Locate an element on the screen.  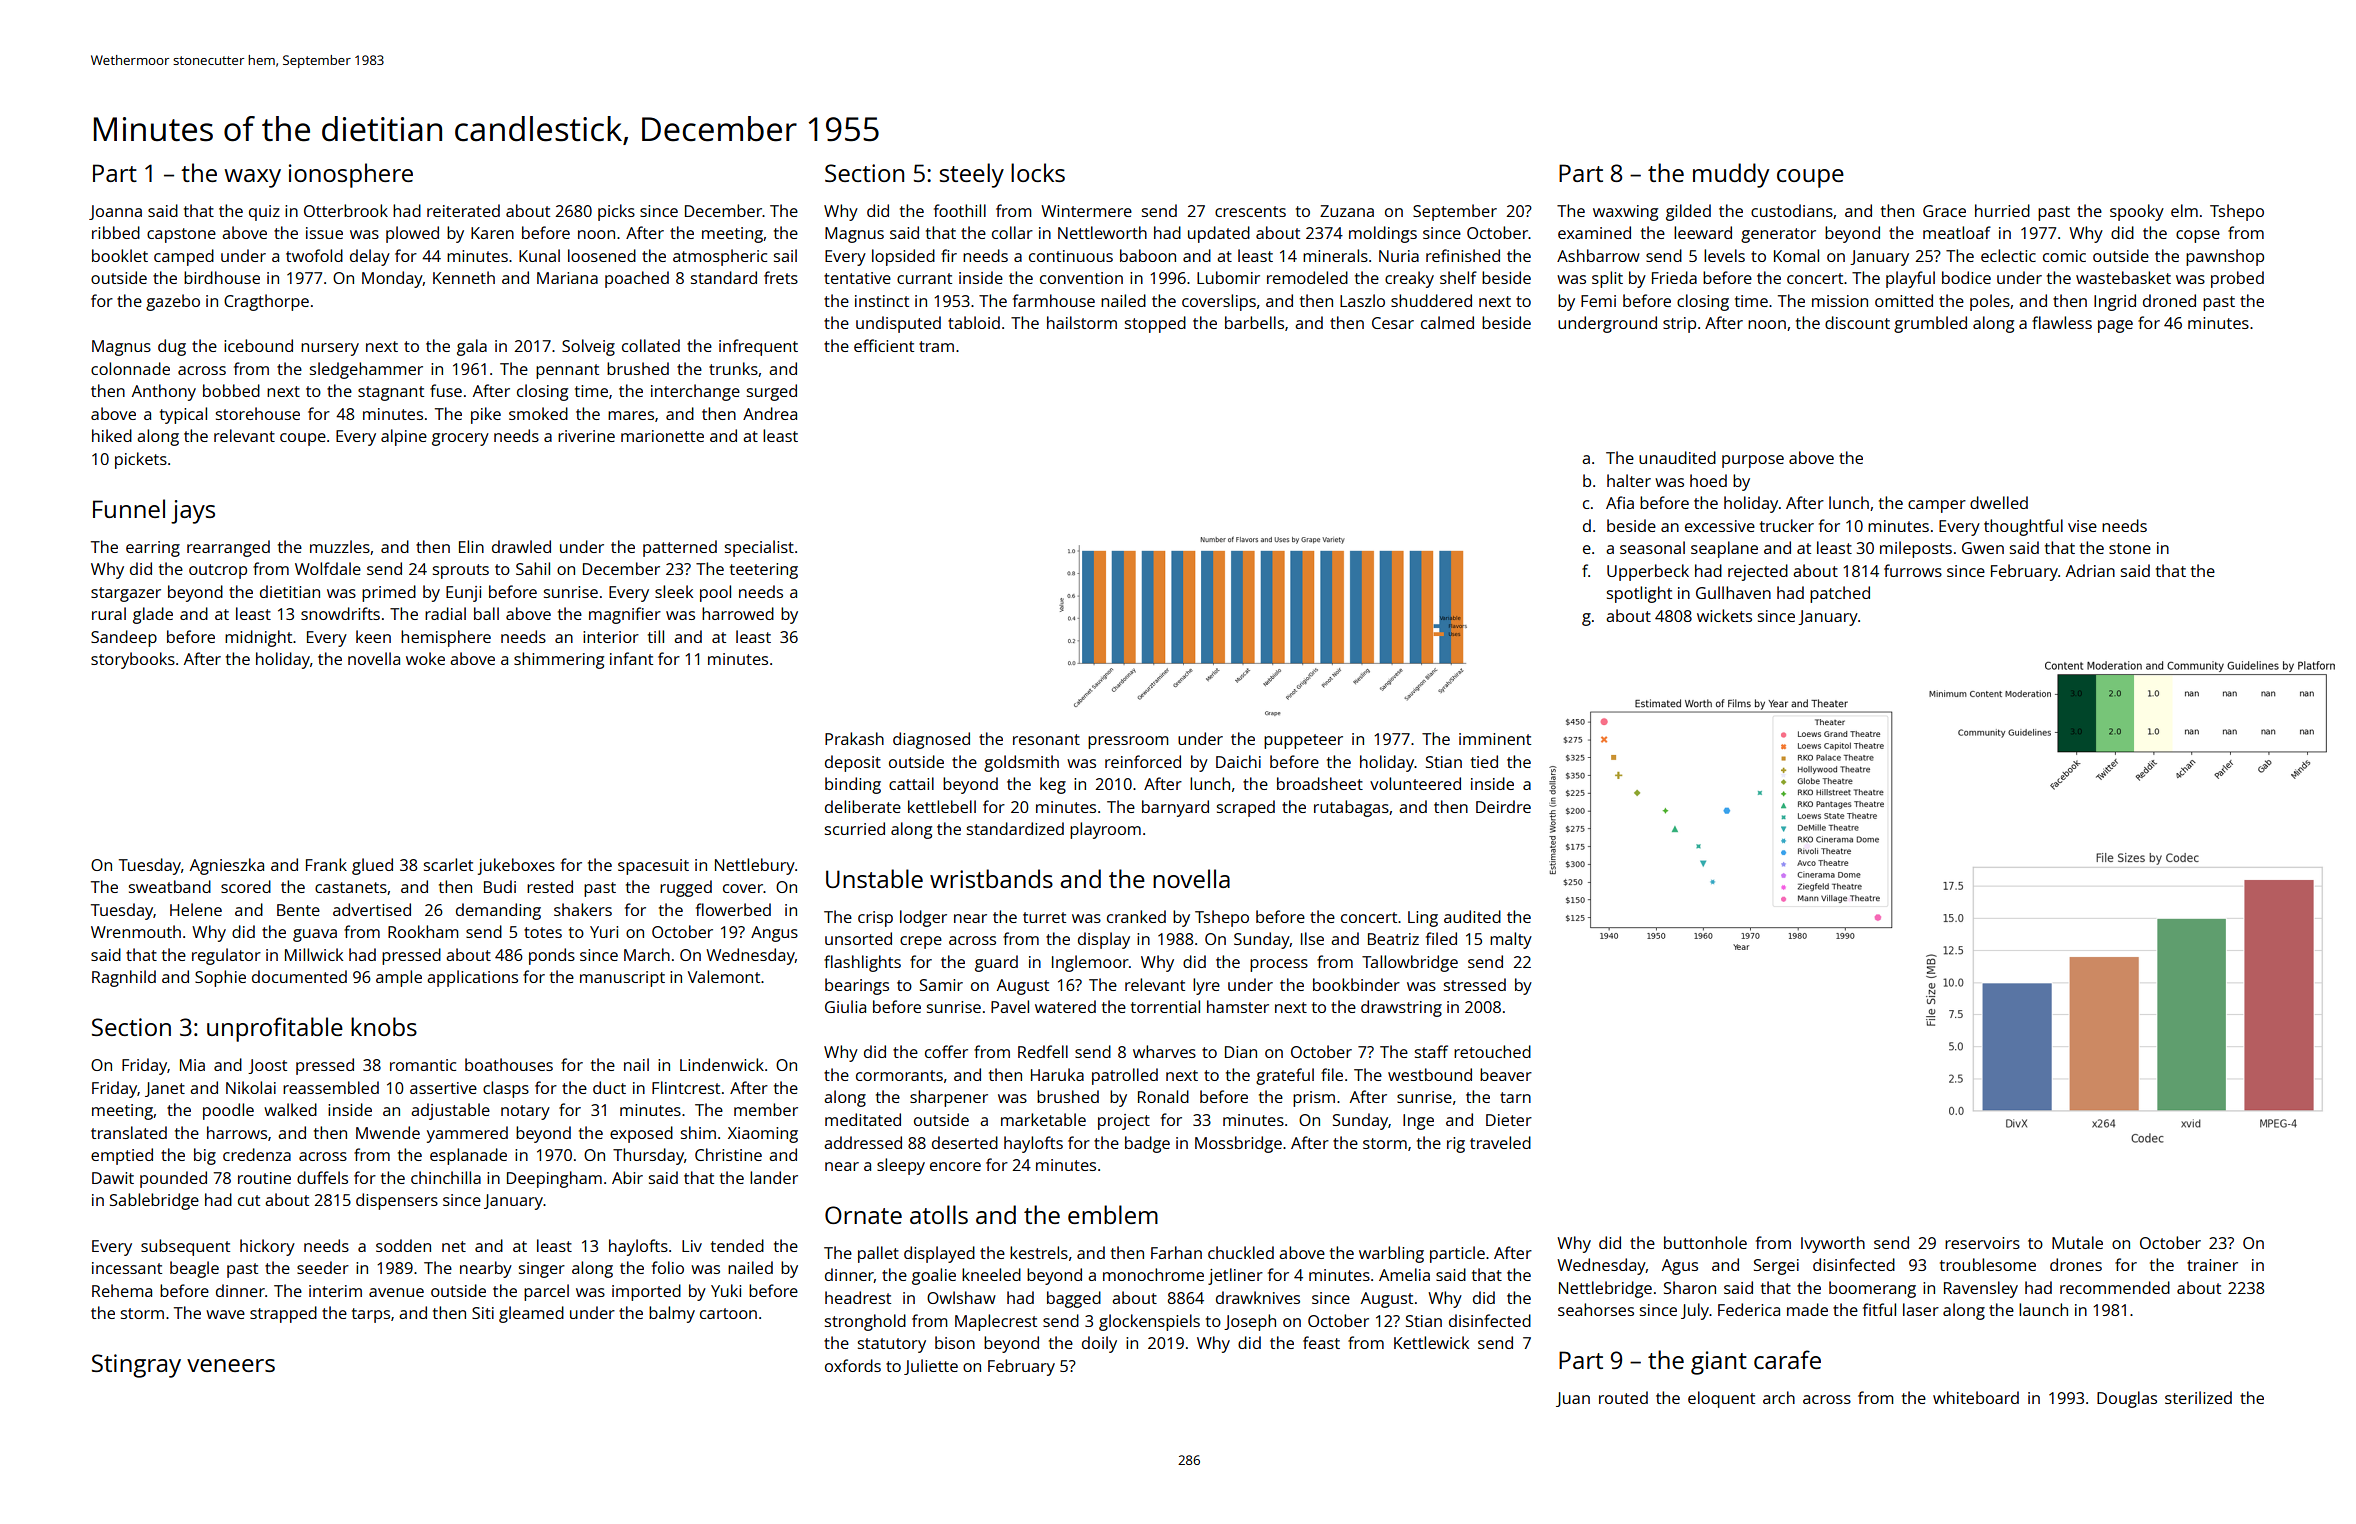
Funnel is located at coordinates (129, 508).
